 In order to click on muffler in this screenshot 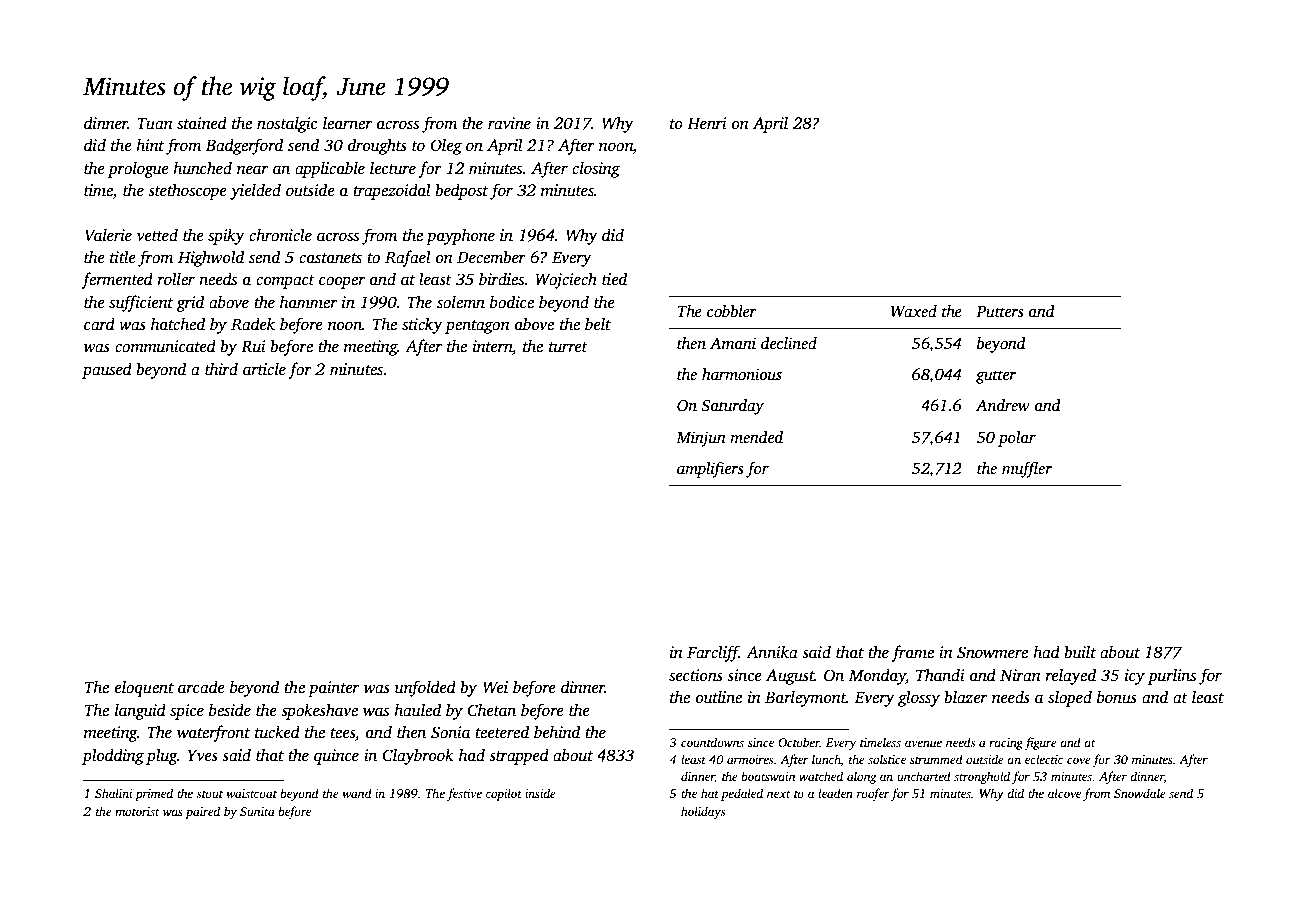, I will do `click(1027, 470)`.
